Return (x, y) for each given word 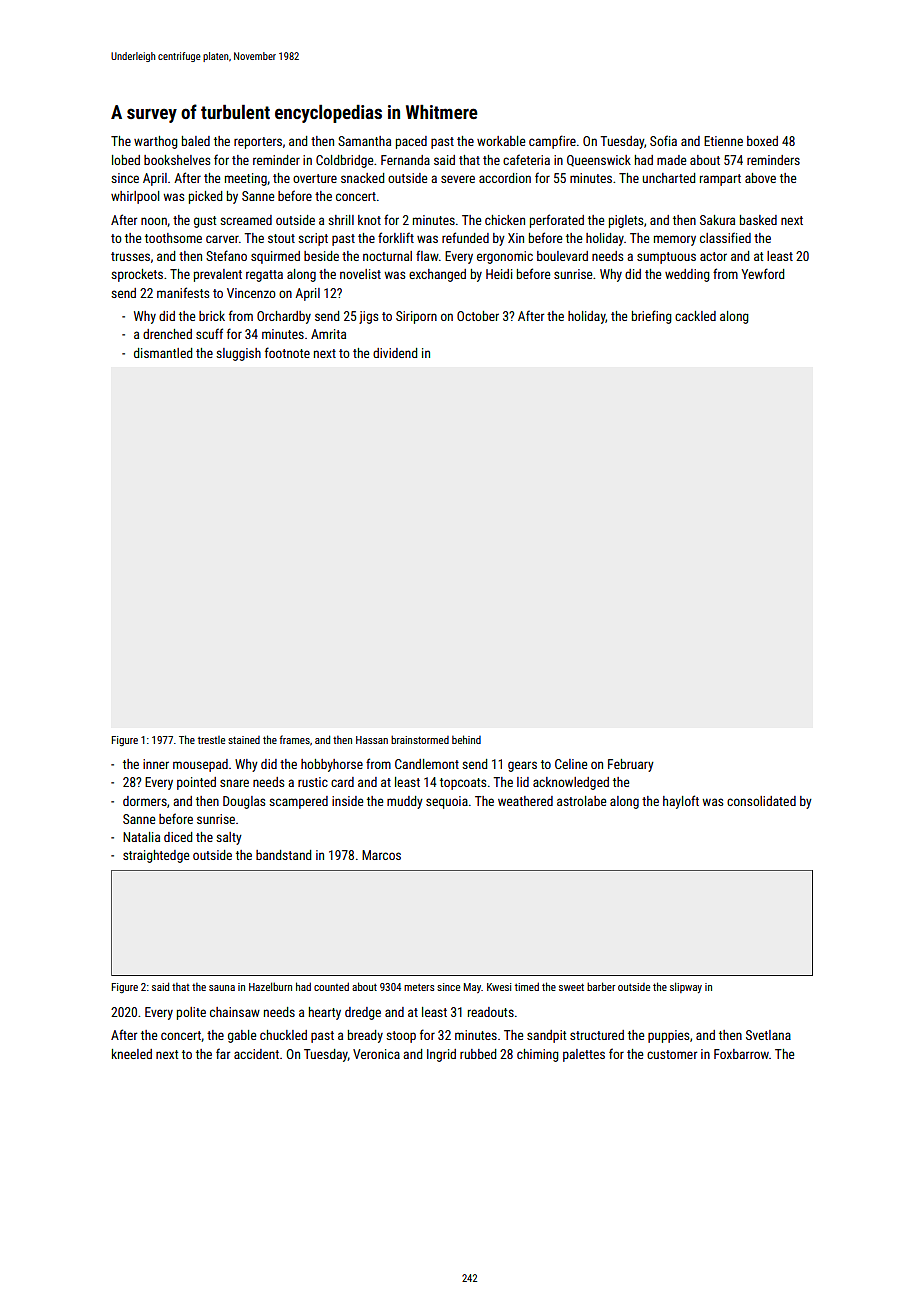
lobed (126, 160)
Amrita (328, 334)
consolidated (761, 801)
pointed (196, 783)
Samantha (364, 141)
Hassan (372, 740)
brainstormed (420, 739)
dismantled (163, 353)
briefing (652, 317)
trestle (211, 740)
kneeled (132, 1054)
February (631, 765)
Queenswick (599, 161)
